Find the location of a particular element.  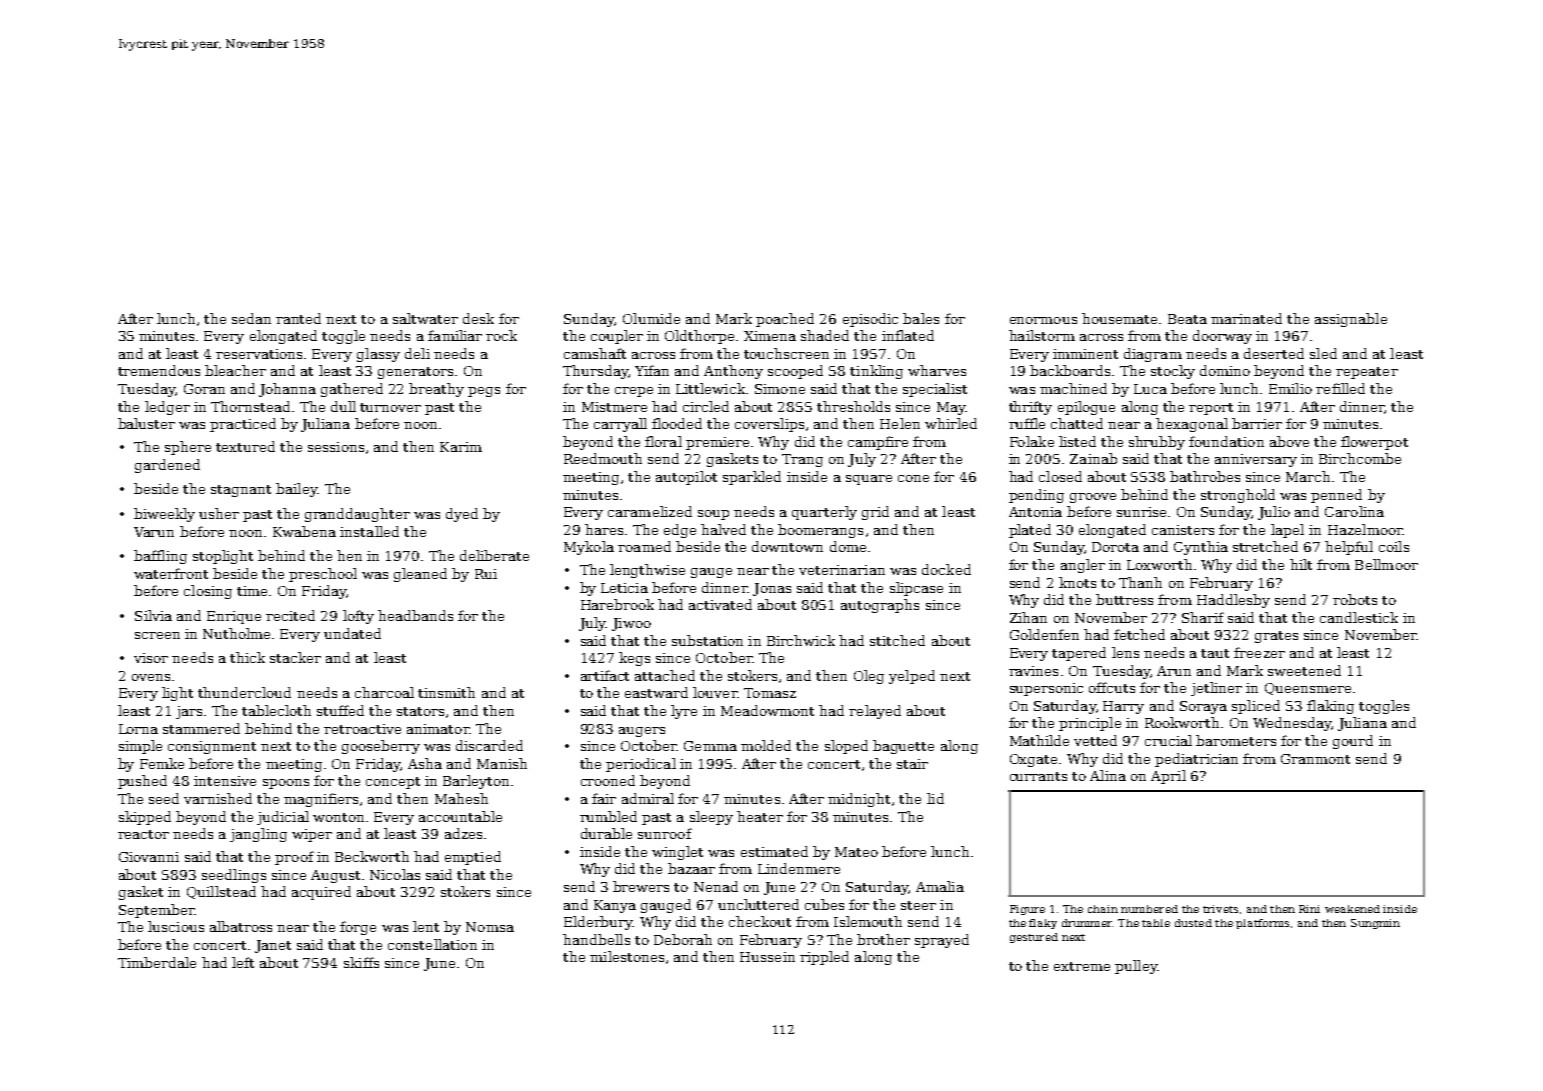

April is located at coordinates (1168, 777).
